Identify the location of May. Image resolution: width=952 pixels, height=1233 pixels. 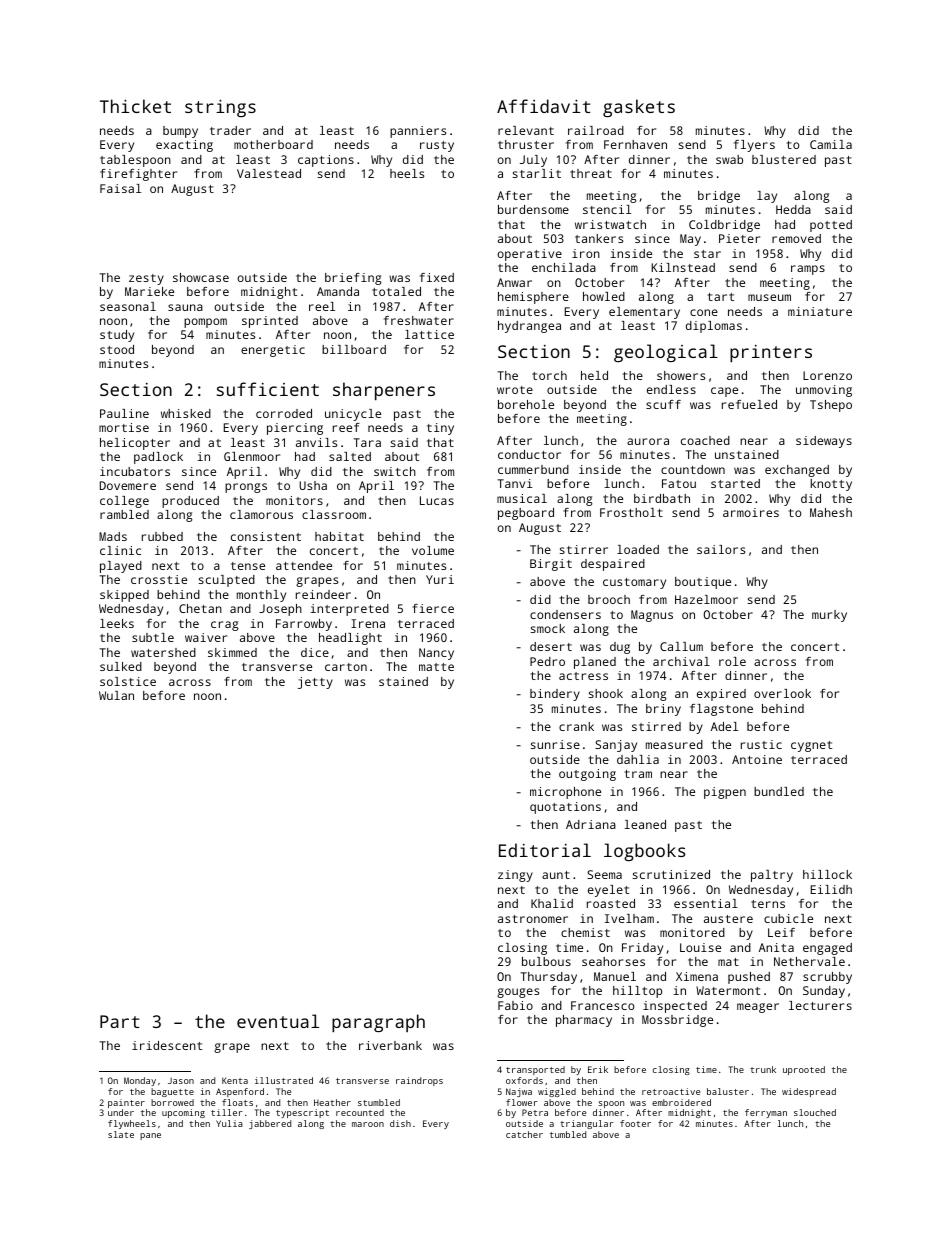
(690, 240).
